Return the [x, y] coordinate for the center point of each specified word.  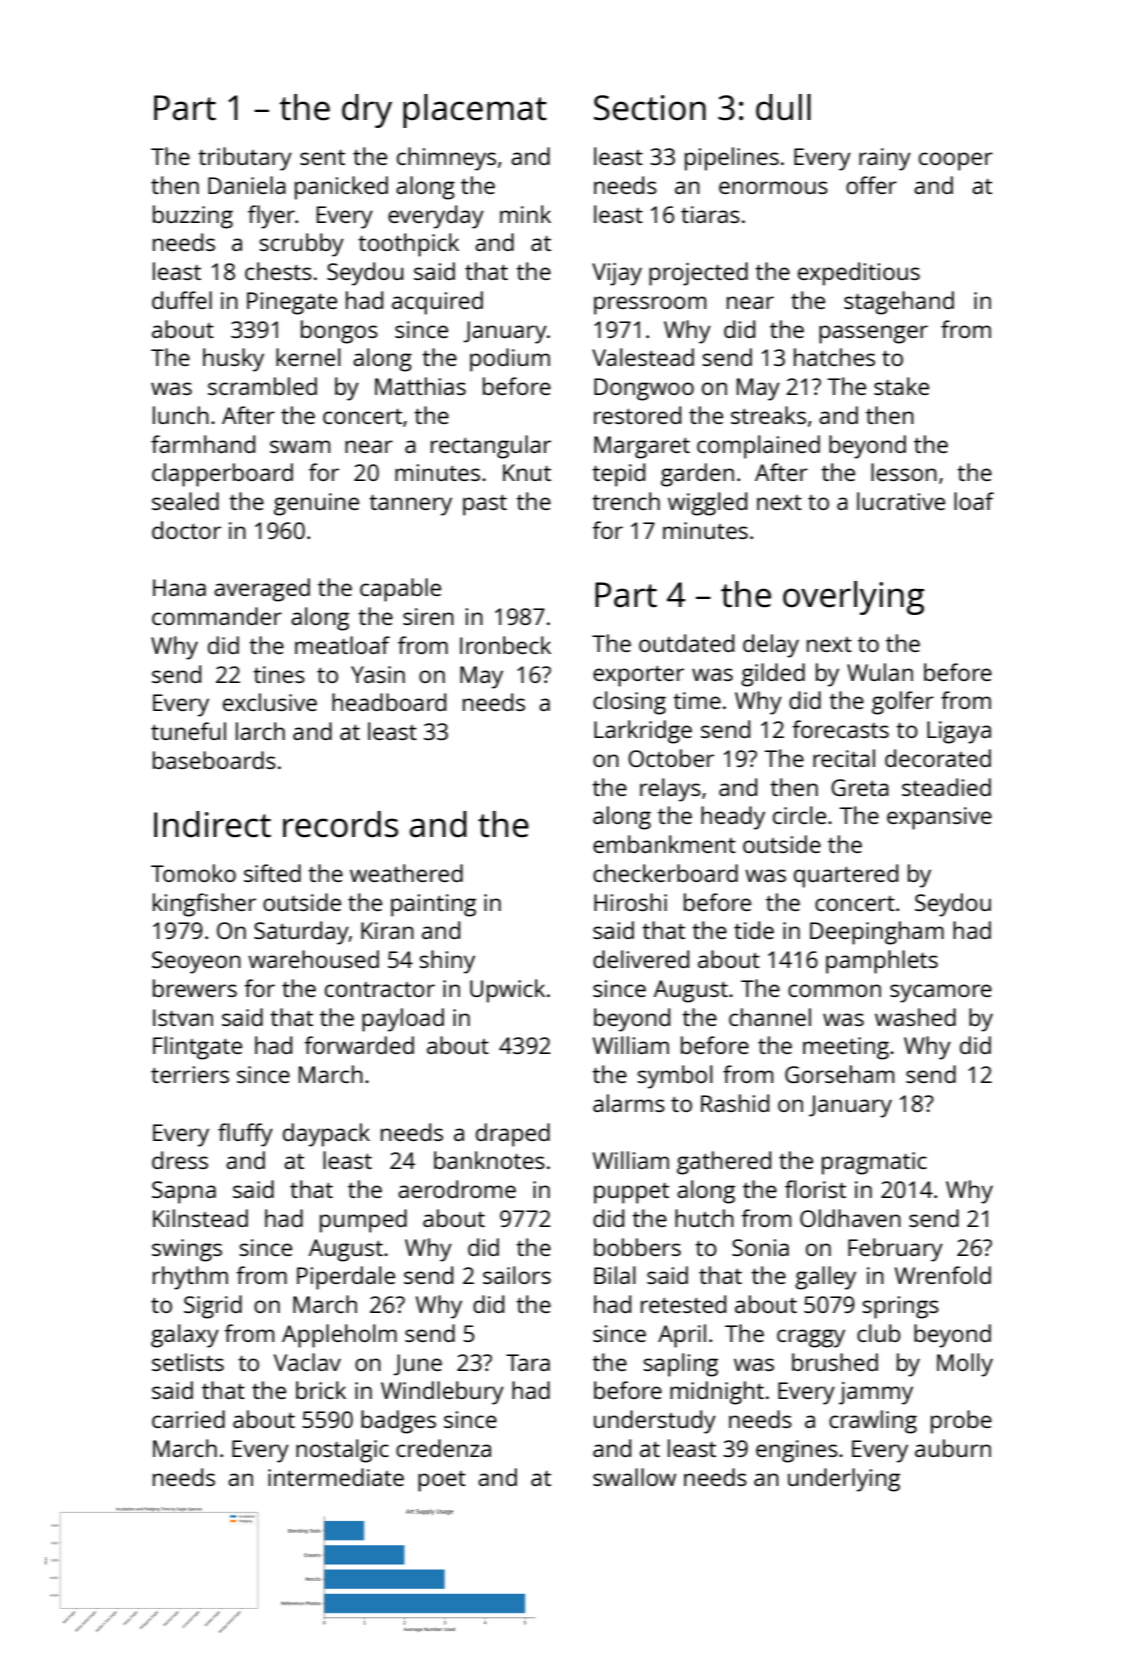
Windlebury [442, 1393]
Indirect [212, 824]
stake [901, 386]
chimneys [446, 159]
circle [799, 815]
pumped [363, 1221]
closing [629, 703]
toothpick [408, 245]
